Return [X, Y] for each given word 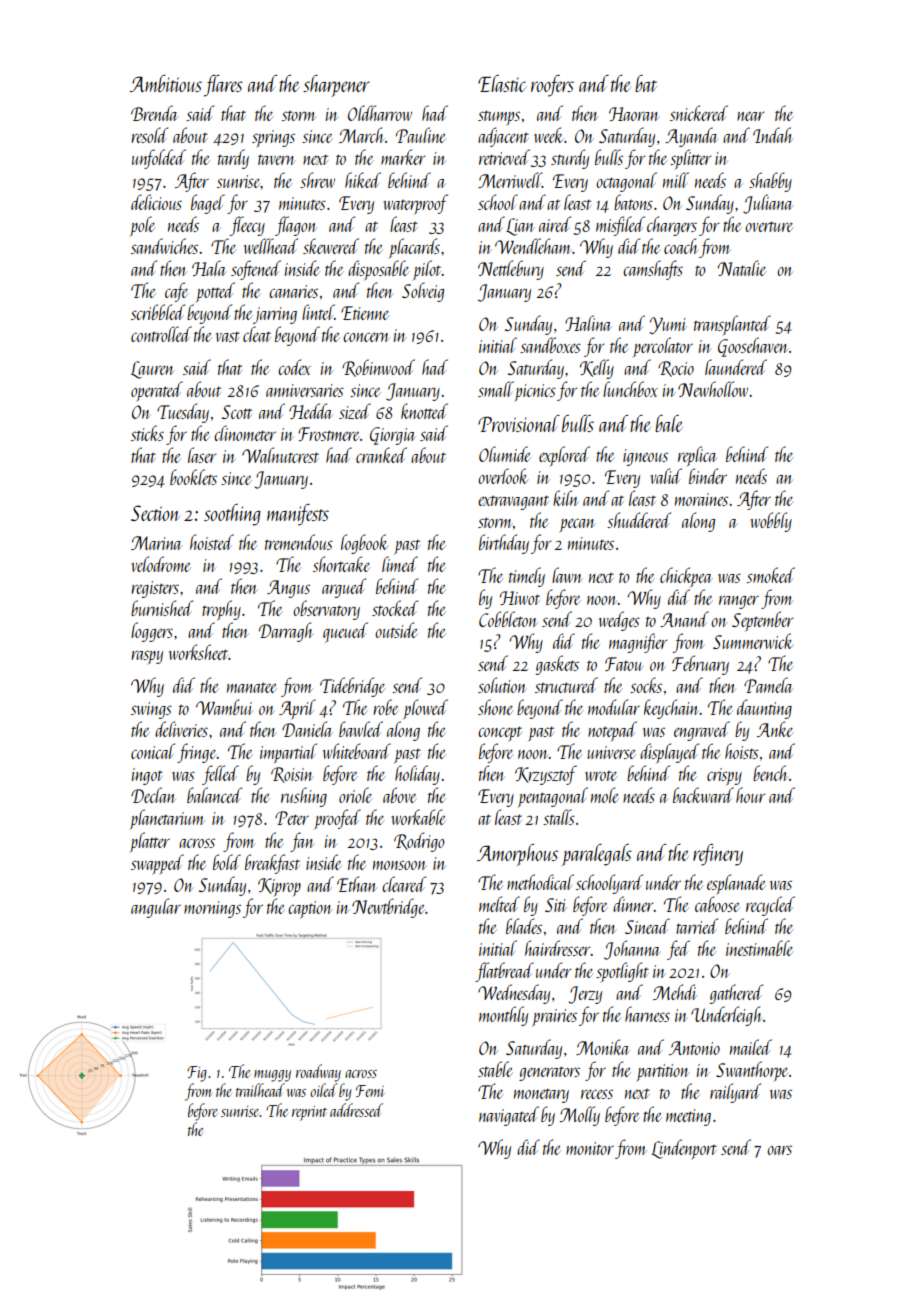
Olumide [504, 454]
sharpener [336, 86]
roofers [552, 86]
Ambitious [166, 83]
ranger [739, 602]
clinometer [245, 433]
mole [604, 795]
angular [156, 908]
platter [150, 842]
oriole [355, 795]
